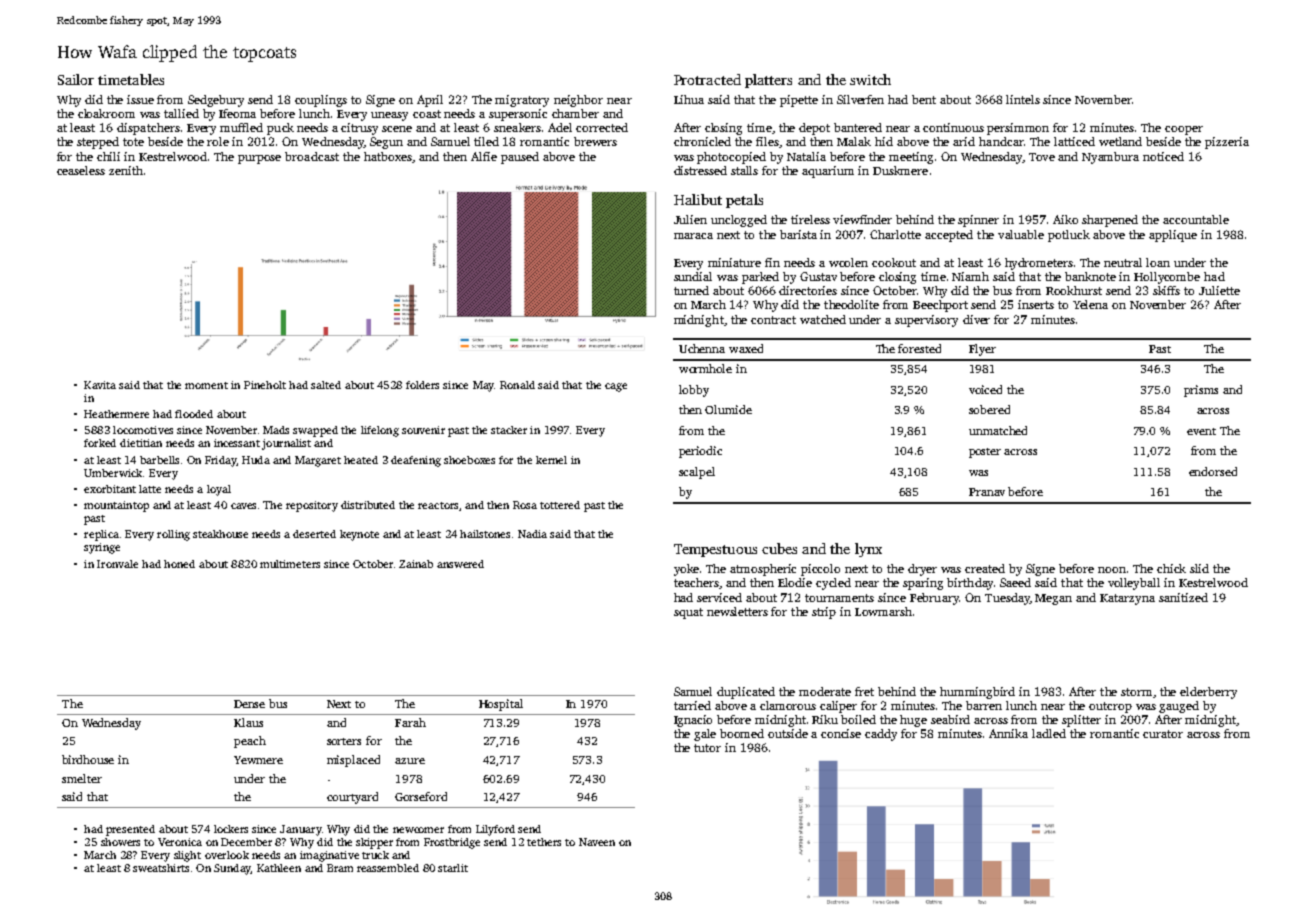  I want to click on squat, so click(688, 613).
